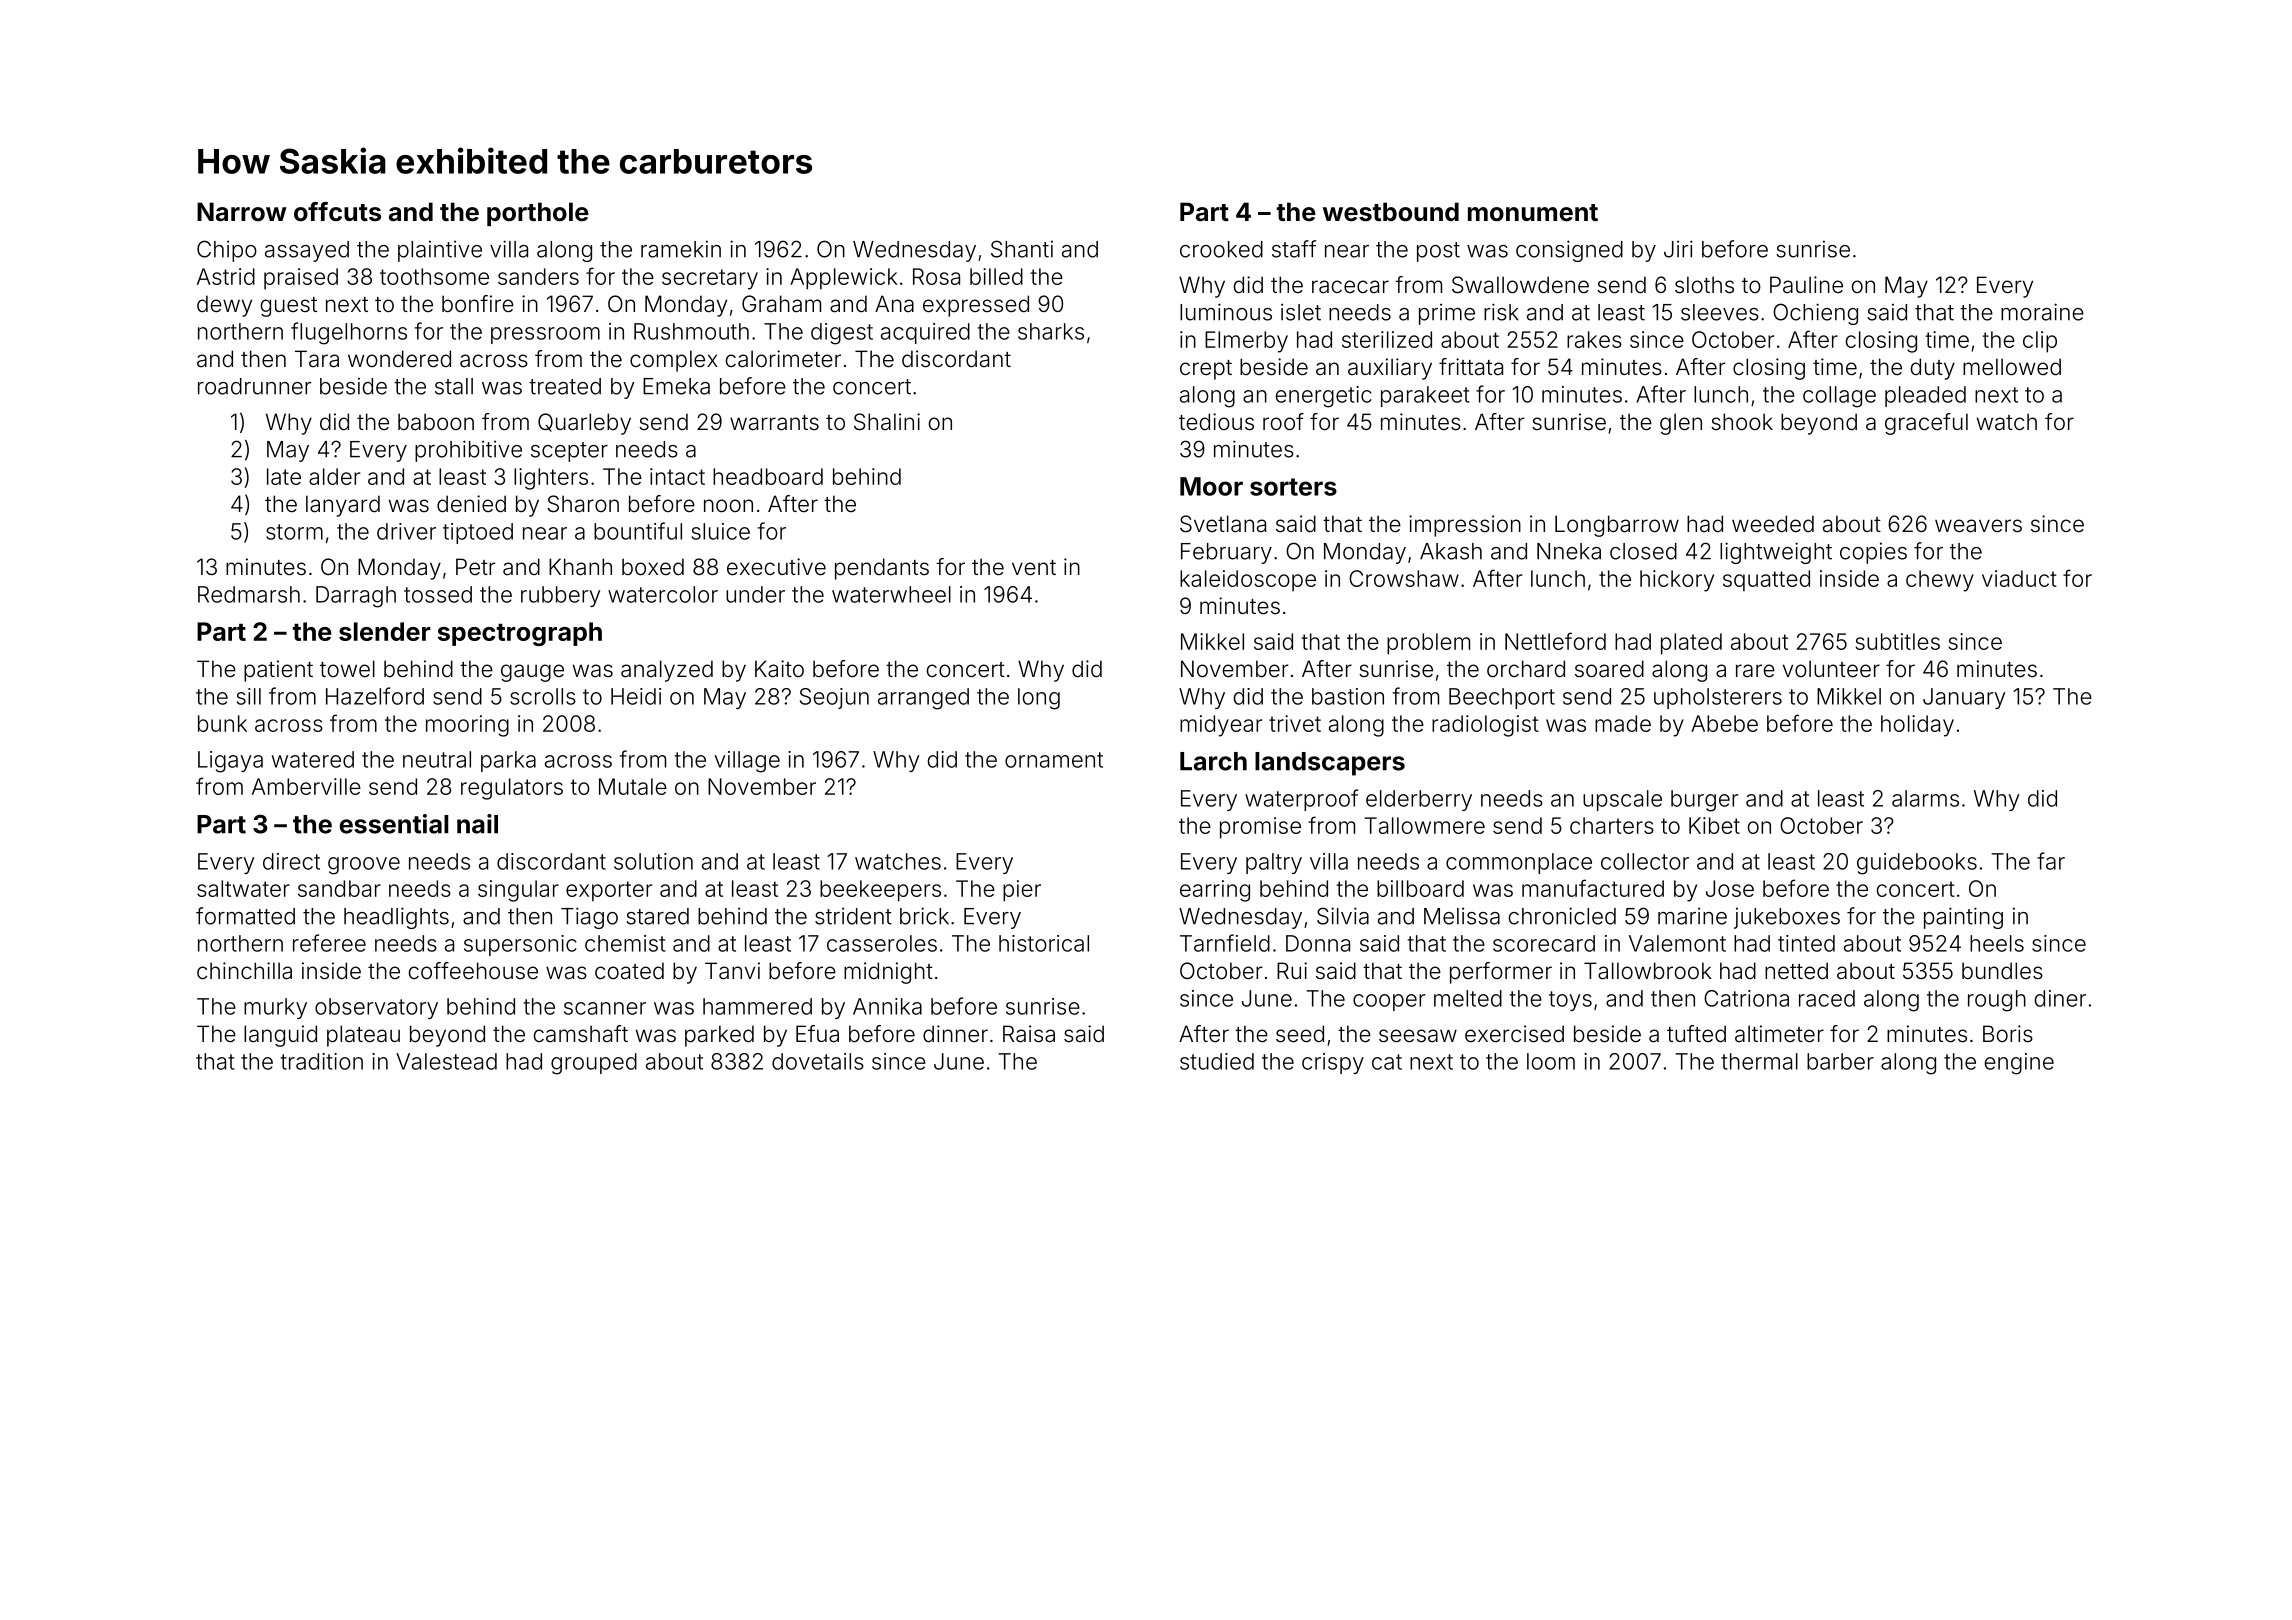 The height and width of the screenshot is (1620, 2292). I want to click on weavers, so click(1978, 526).
